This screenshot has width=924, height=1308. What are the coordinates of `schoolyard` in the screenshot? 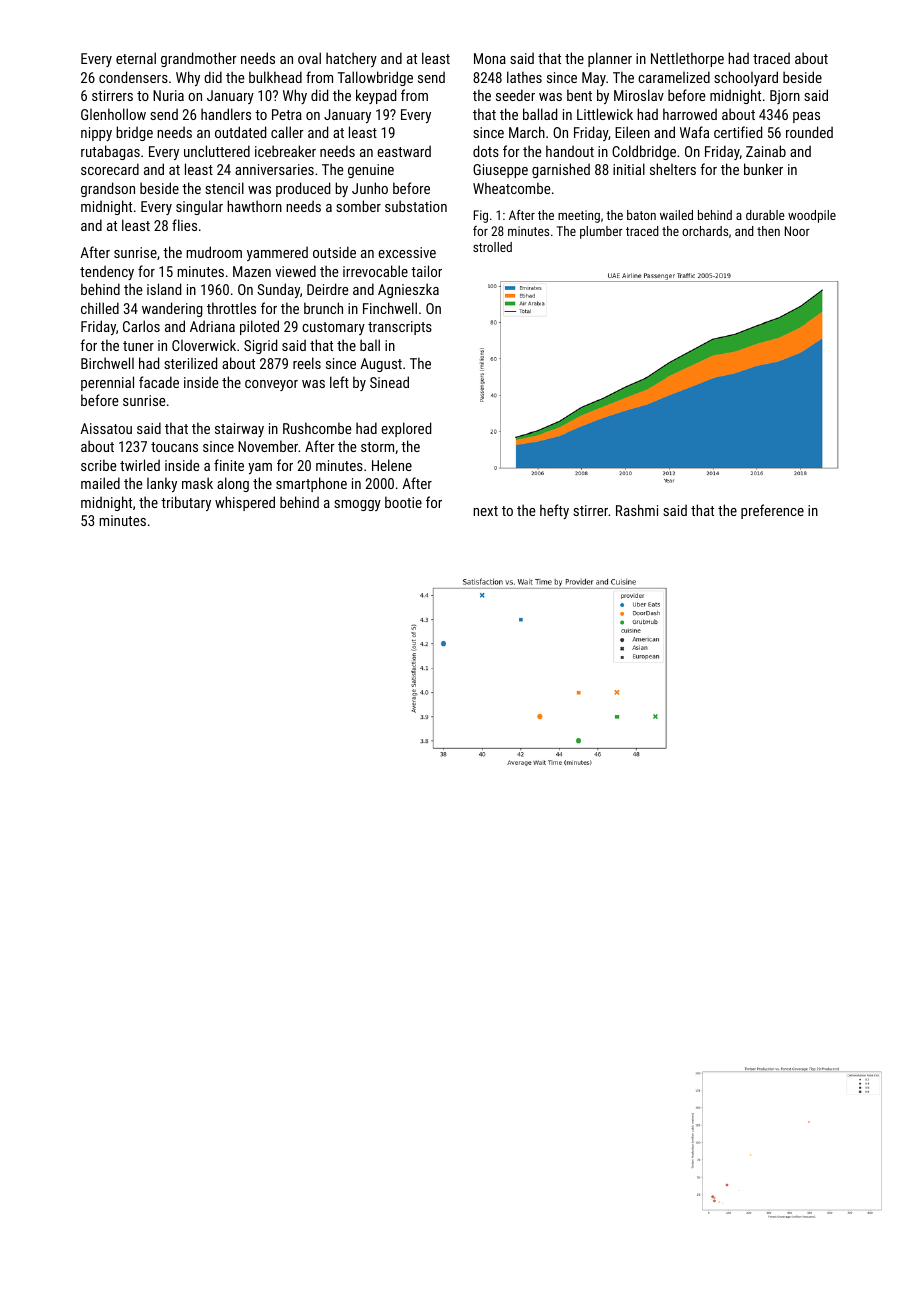 It's located at (746, 78).
